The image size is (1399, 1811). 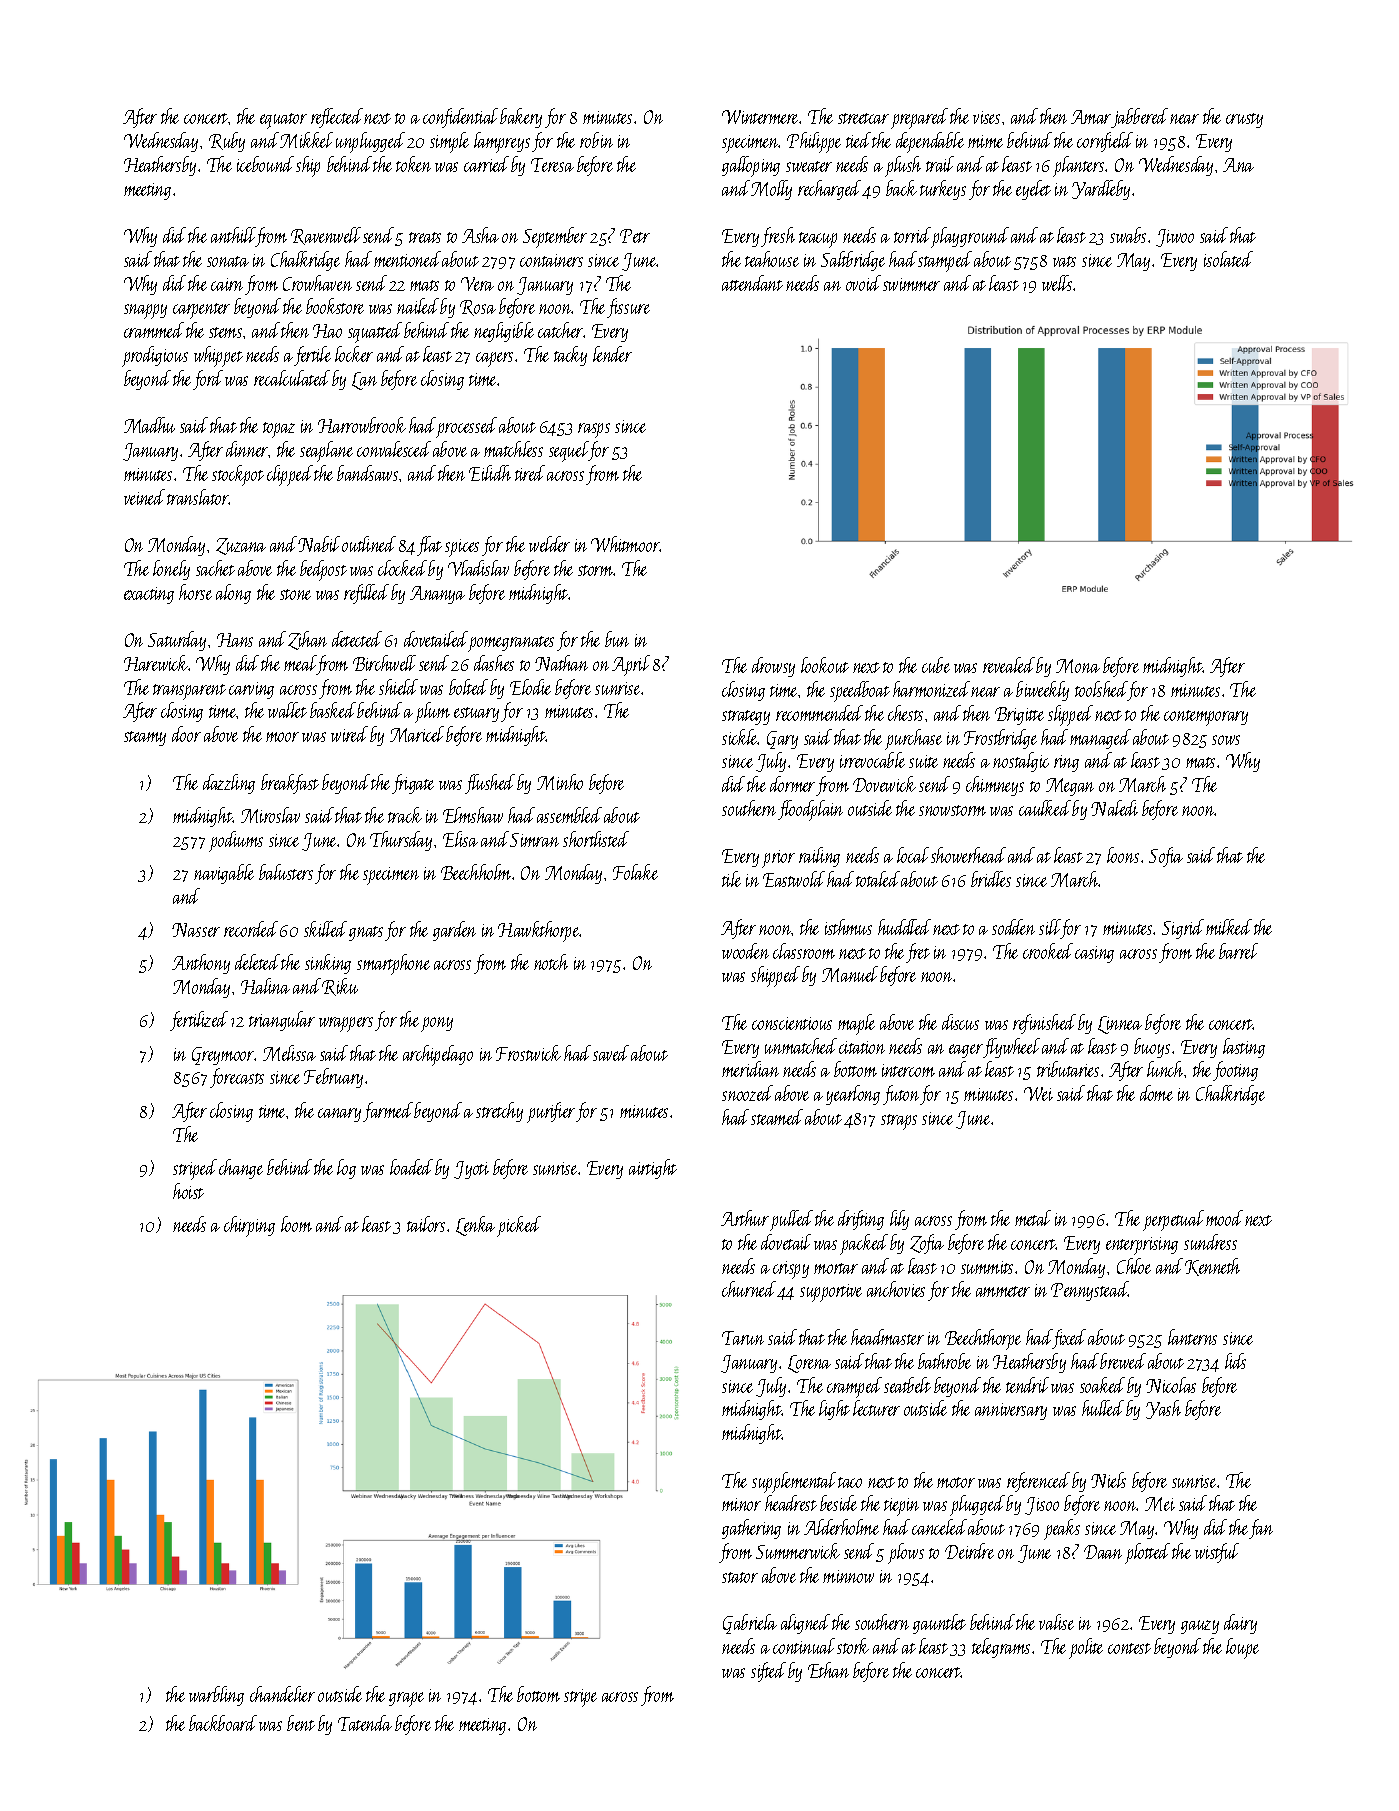 I want to click on Nicolas, so click(x=1171, y=1385).
